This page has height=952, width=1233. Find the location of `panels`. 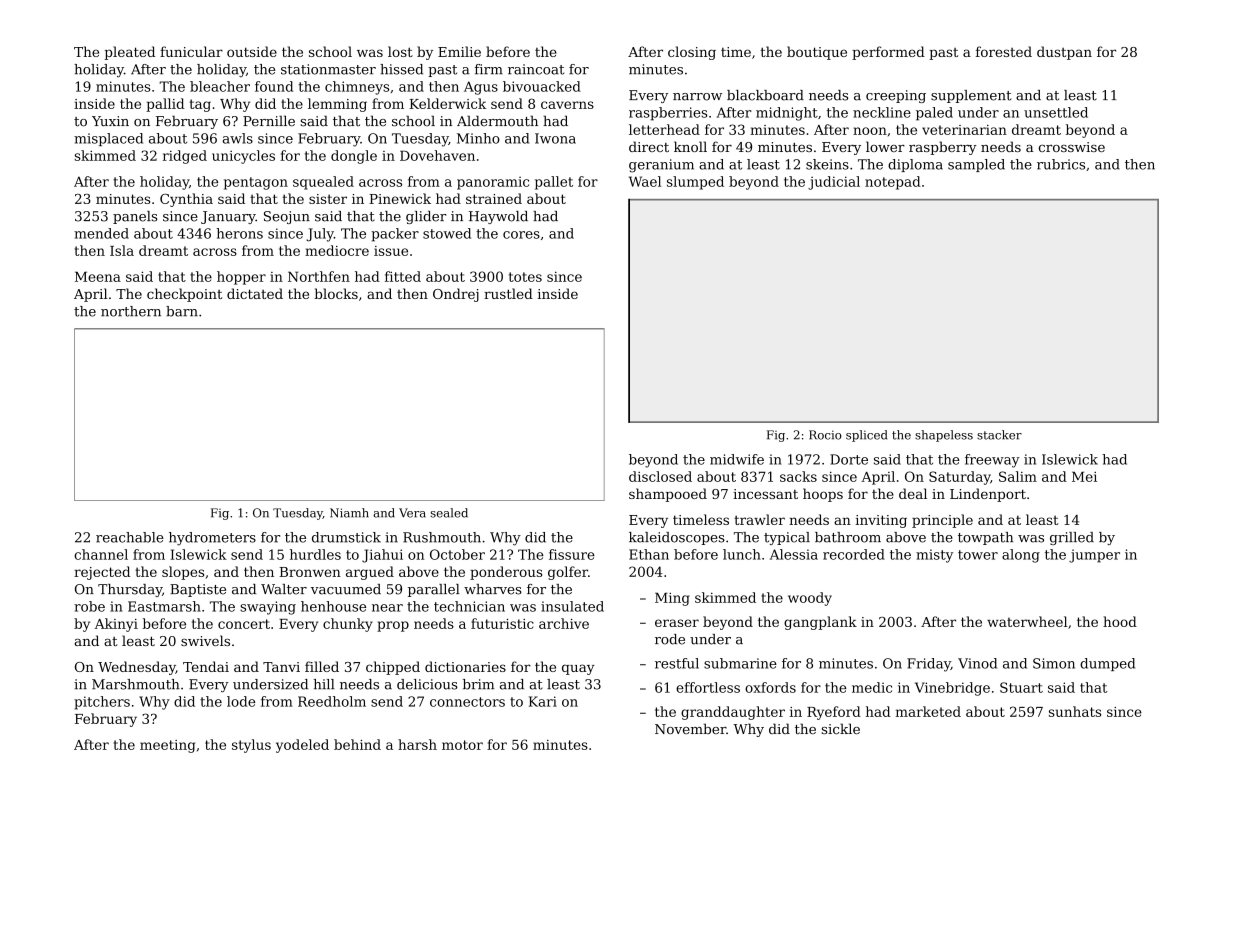

panels is located at coordinates (135, 217).
